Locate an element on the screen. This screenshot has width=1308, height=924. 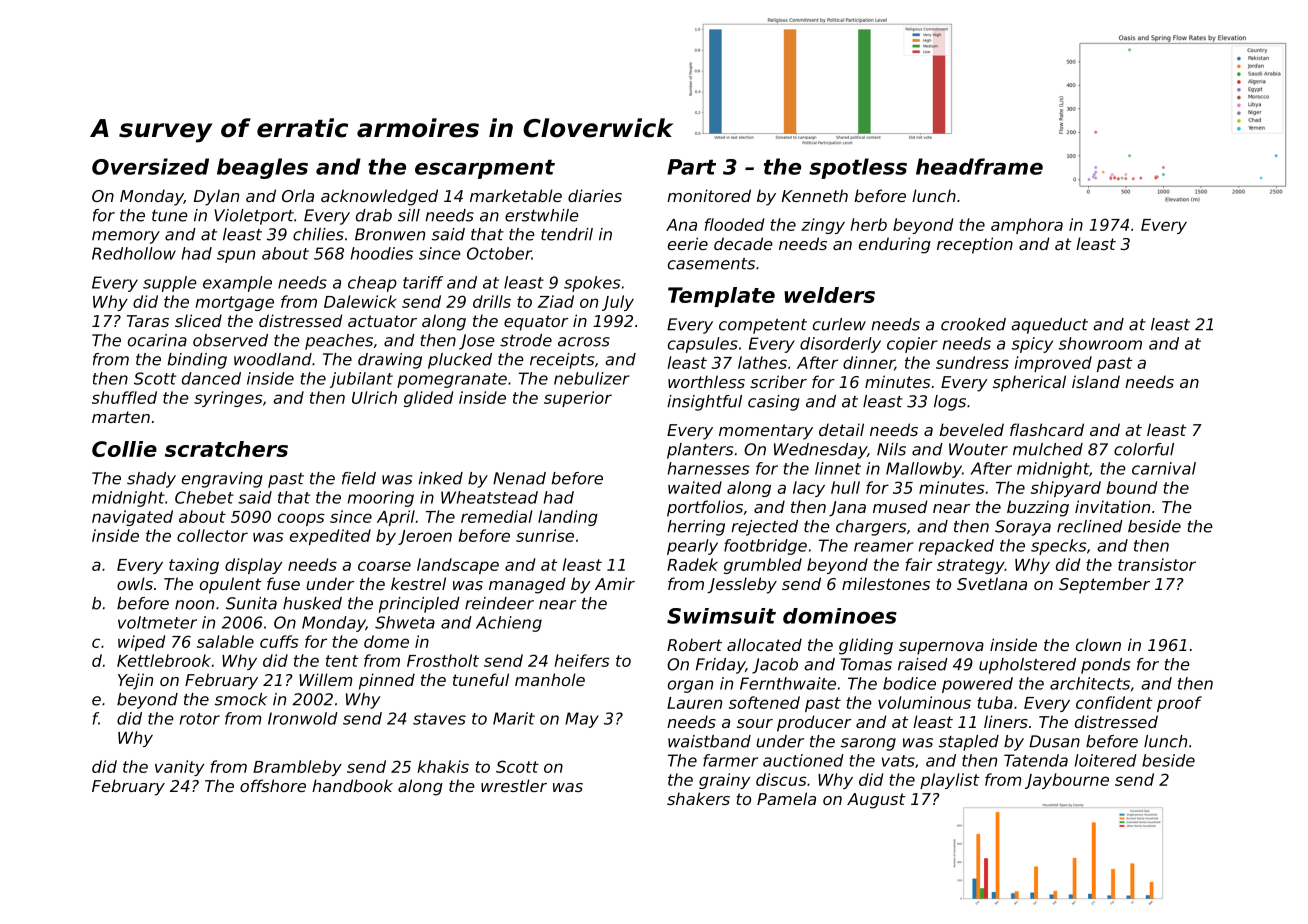
wrestler is located at coordinates (514, 785).
